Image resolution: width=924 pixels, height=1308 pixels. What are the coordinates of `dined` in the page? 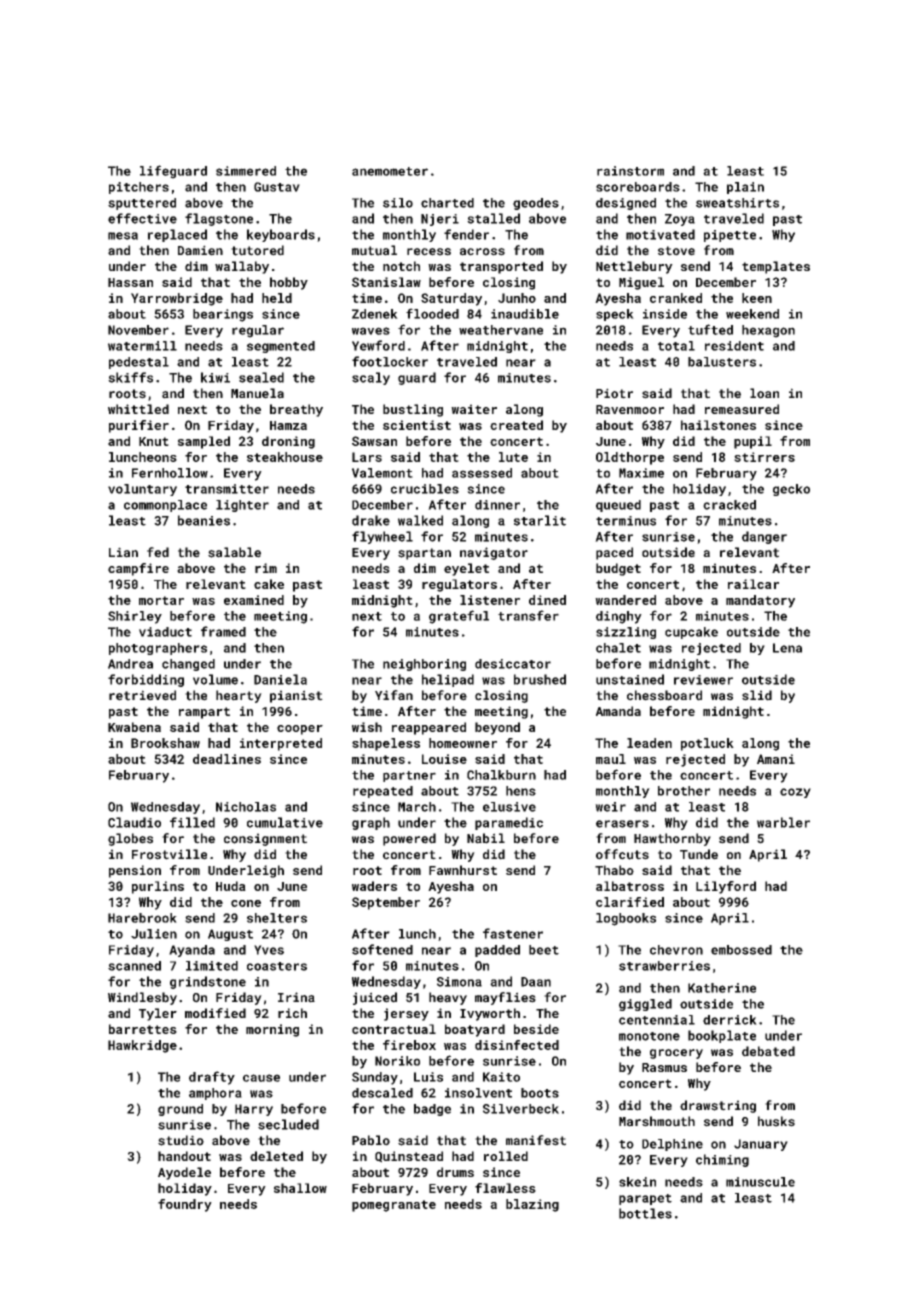 It's located at (547, 600).
